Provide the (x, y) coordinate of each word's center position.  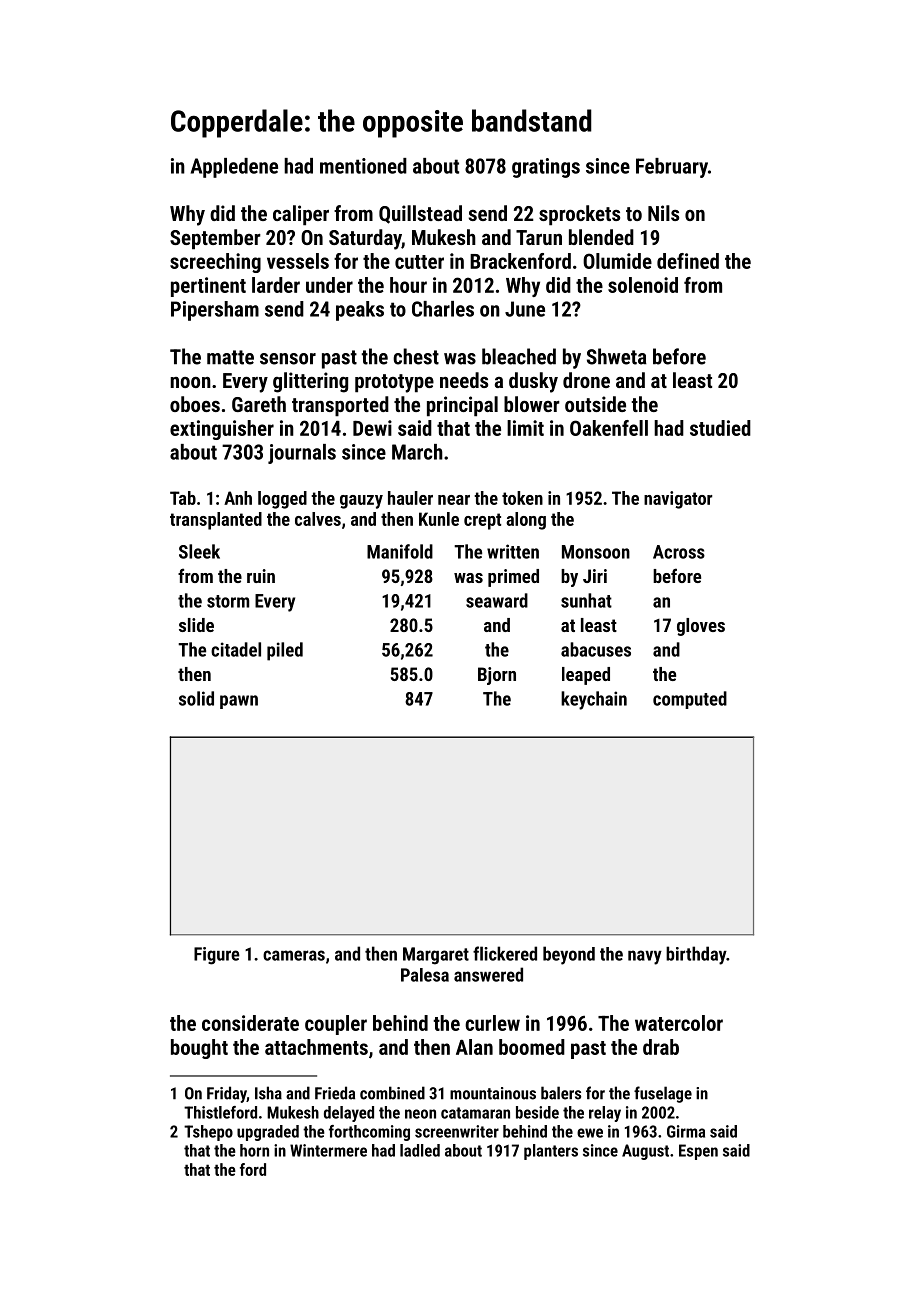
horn (254, 1150)
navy (645, 957)
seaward (497, 600)
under (329, 285)
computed (690, 700)
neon (420, 1114)
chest (416, 356)
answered (488, 974)
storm (228, 601)
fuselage (663, 1094)
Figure (217, 956)
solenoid (643, 285)
